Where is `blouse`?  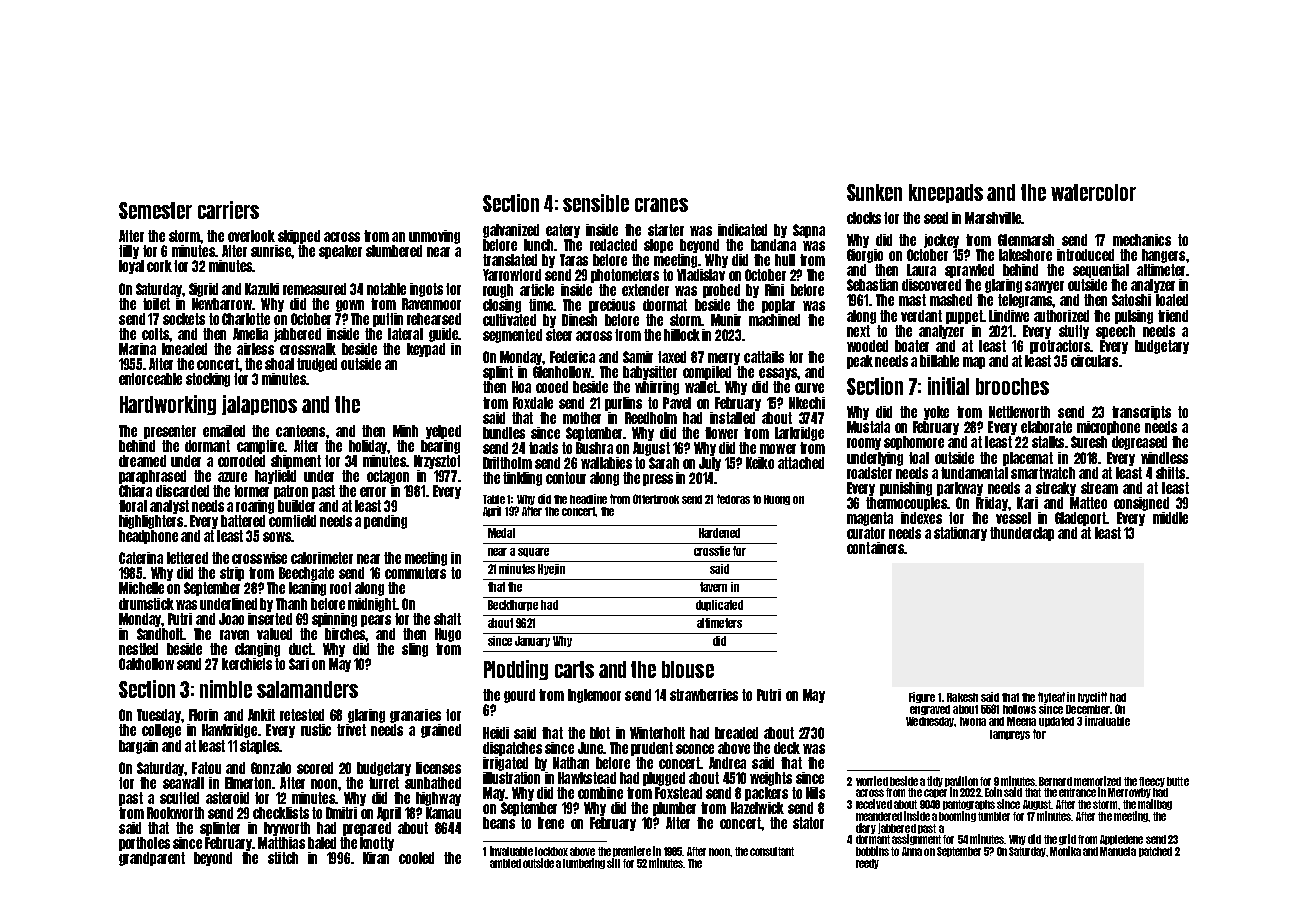
blouse is located at coordinates (688, 669).
